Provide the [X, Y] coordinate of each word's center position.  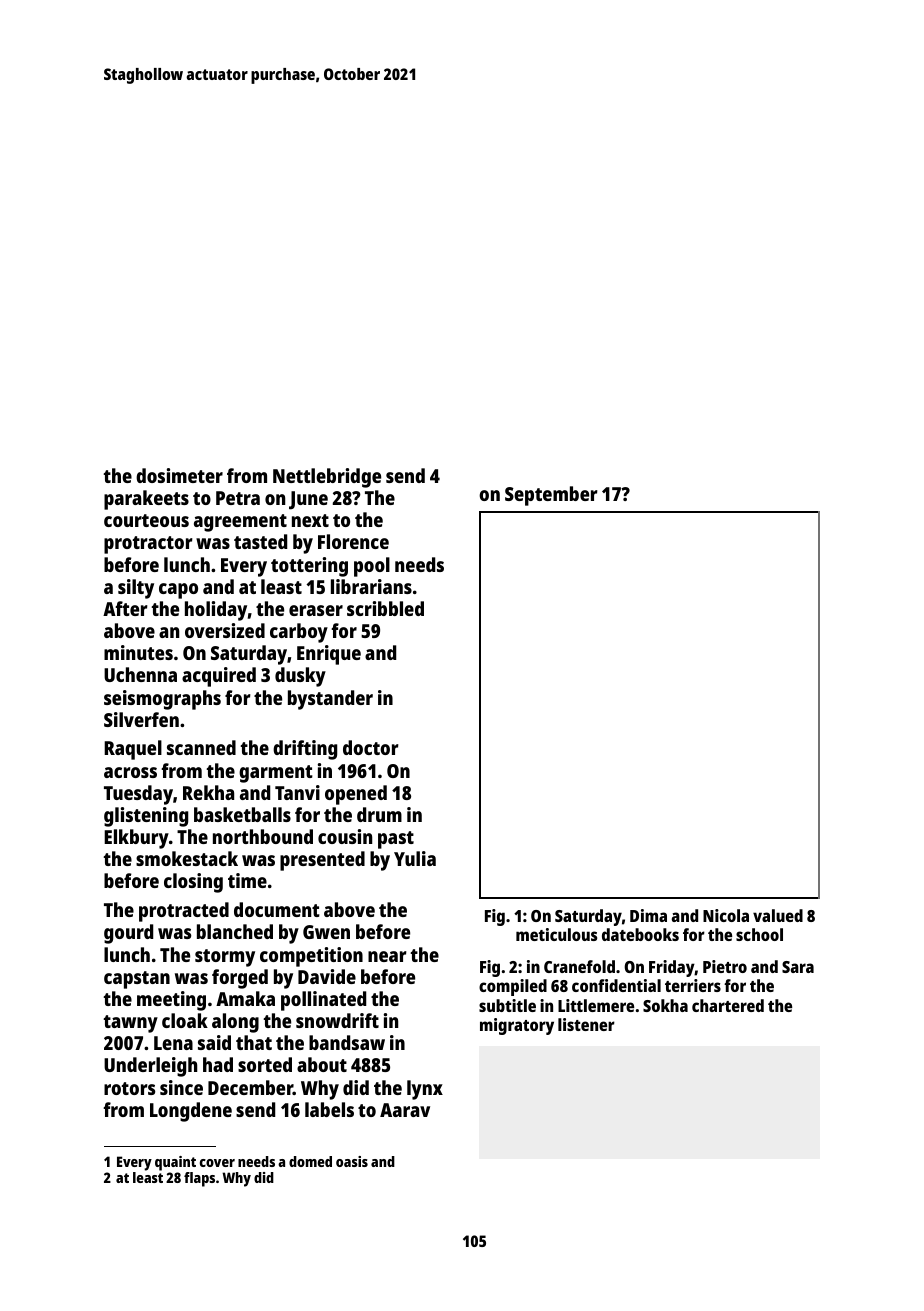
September [551, 496]
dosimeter [179, 475]
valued [778, 915]
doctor [370, 747]
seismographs [162, 700]
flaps [199, 1179]
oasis [352, 1161]
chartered [728, 1005]
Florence [353, 541]
